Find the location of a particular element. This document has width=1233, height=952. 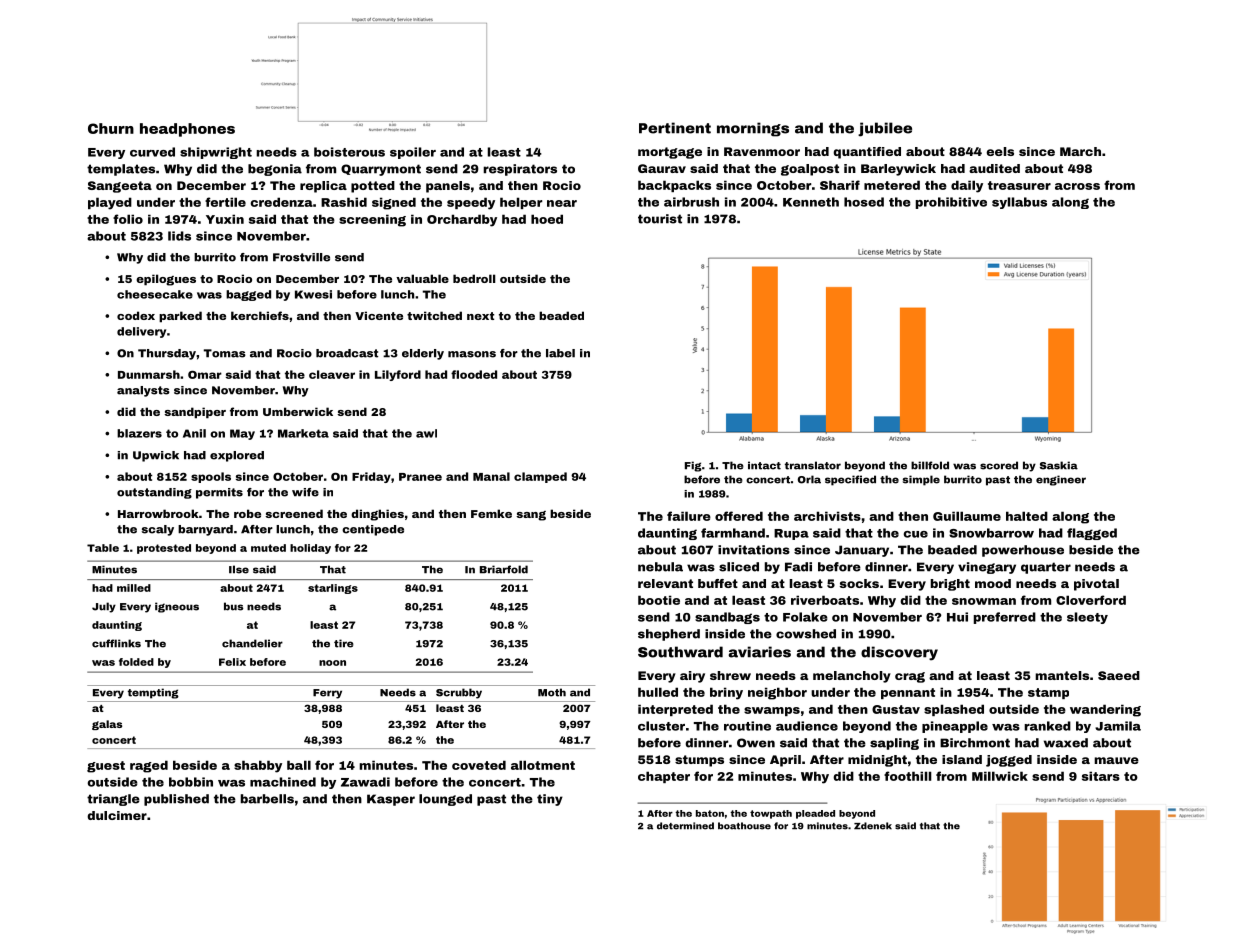

Felix is located at coordinates (232, 662).
